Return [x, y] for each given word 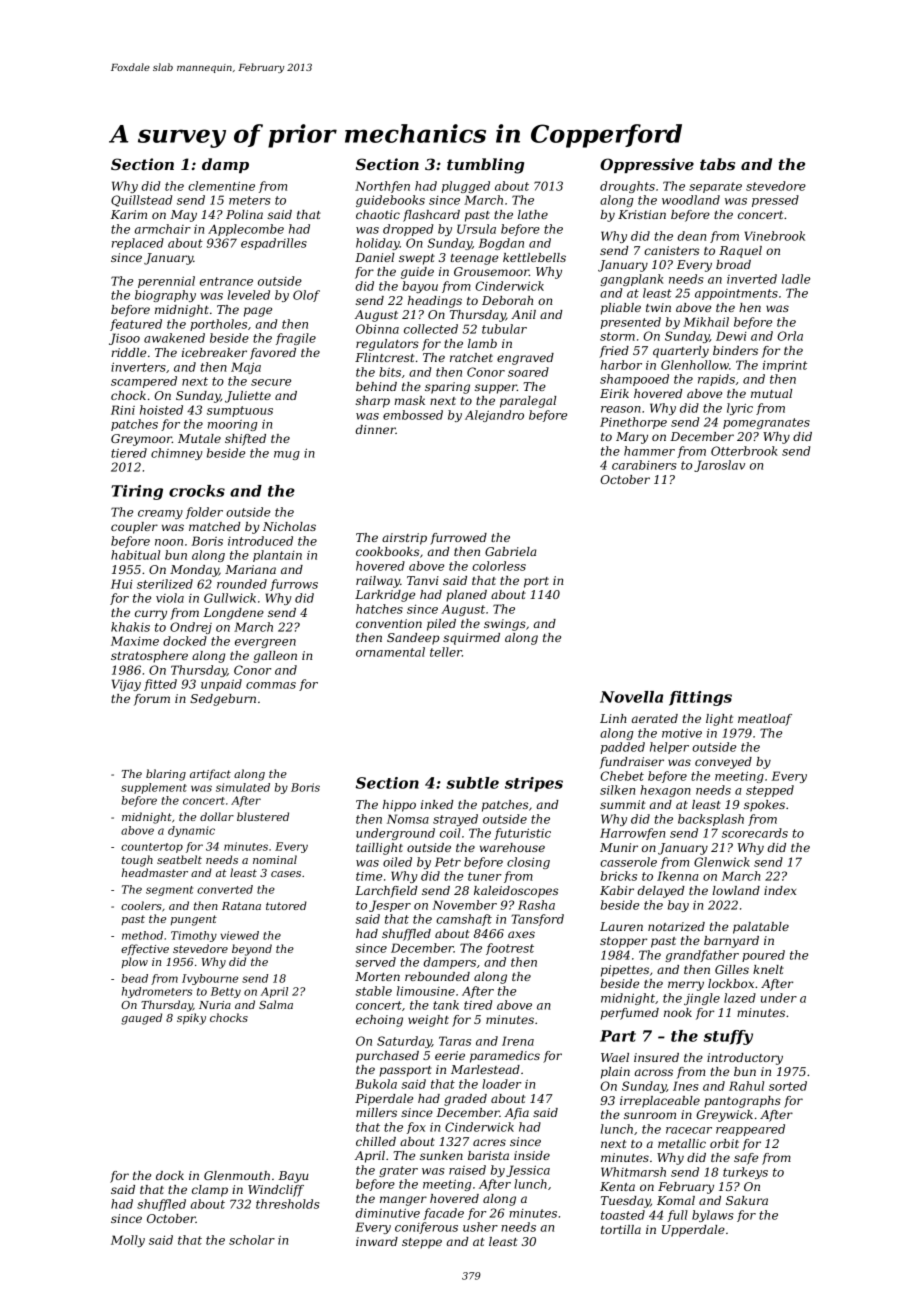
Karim [129, 214]
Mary [632, 438]
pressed [775, 201]
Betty [226, 992]
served [375, 962]
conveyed [723, 763]
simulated [243, 787]
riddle [129, 352]
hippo [399, 806]
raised [467, 1170]
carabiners [644, 465]
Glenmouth [237, 1175]
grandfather [702, 956]
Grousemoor [491, 271]
